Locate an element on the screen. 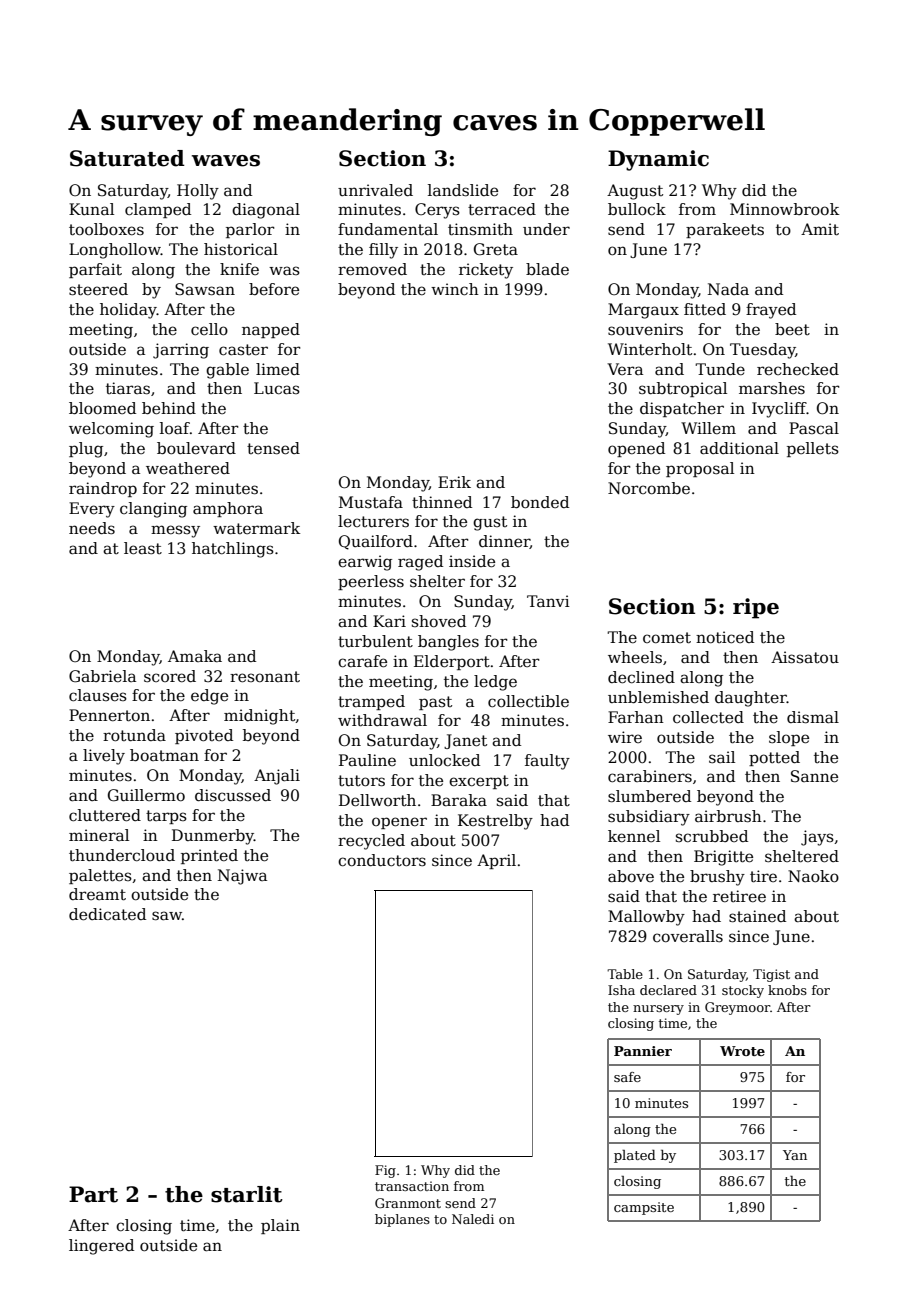 Image resolution: width=908 pixels, height=1316 pixels. plain is located at coordinates (280, 1226).
